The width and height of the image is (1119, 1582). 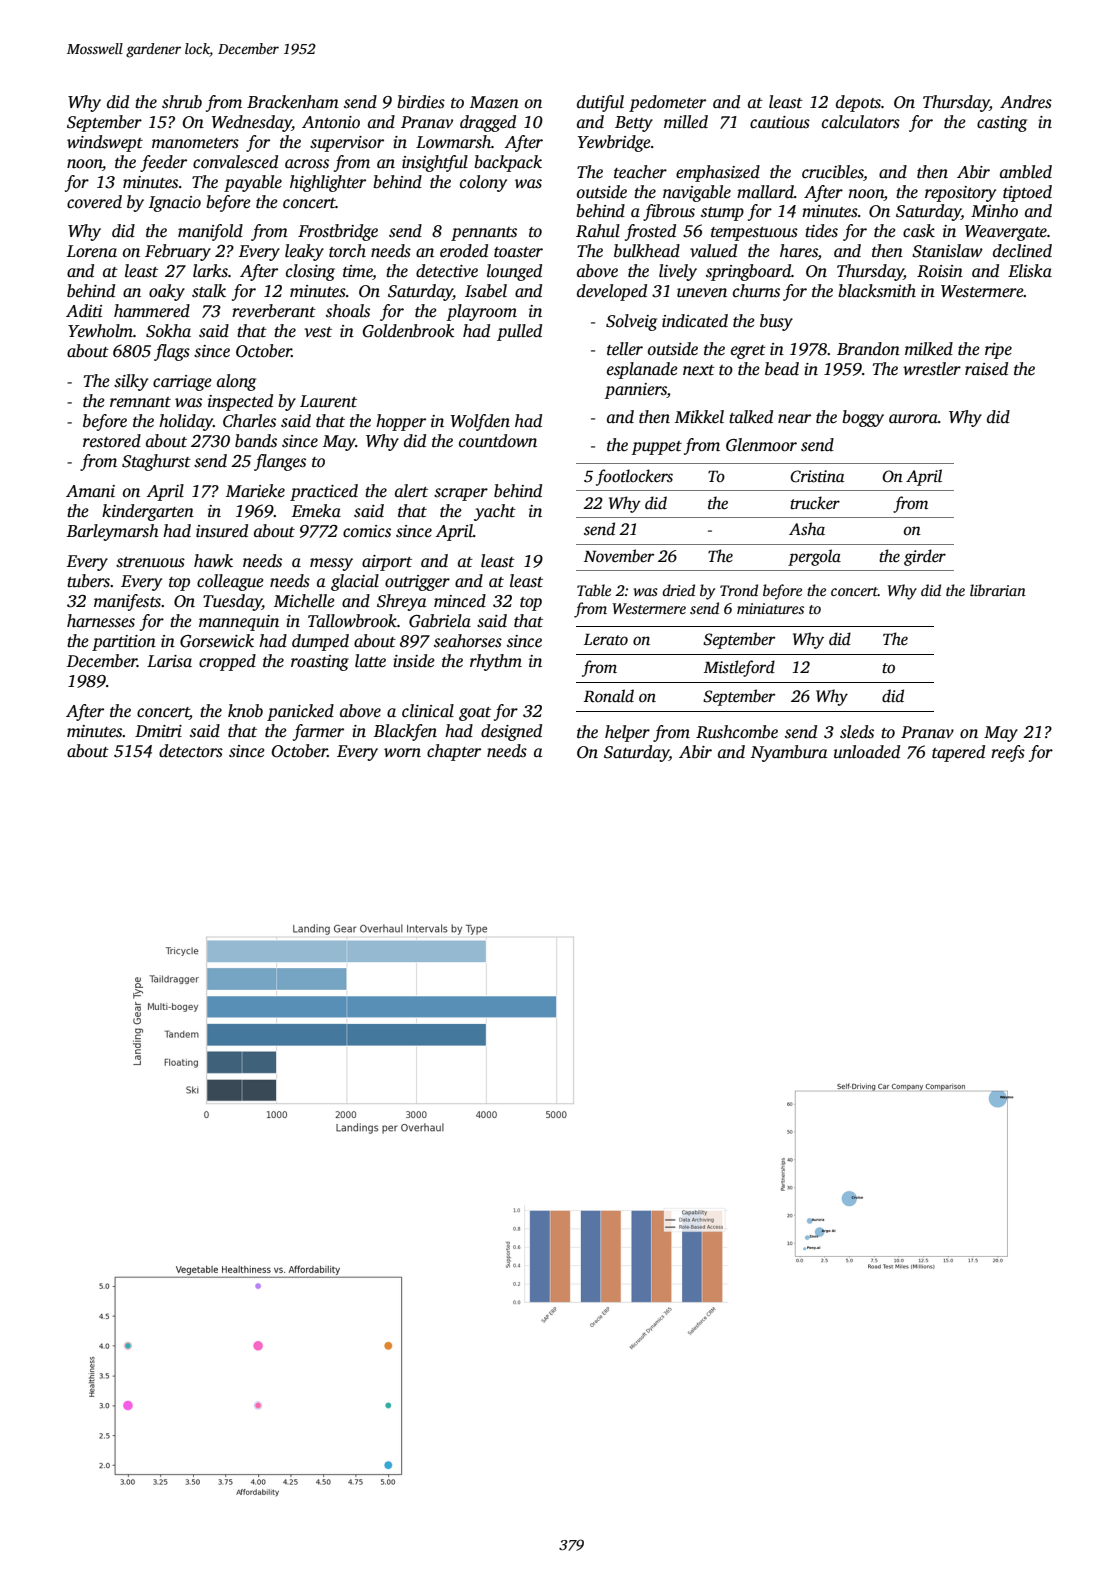 I want to click on seahorses, so click(x=468, y=641).
